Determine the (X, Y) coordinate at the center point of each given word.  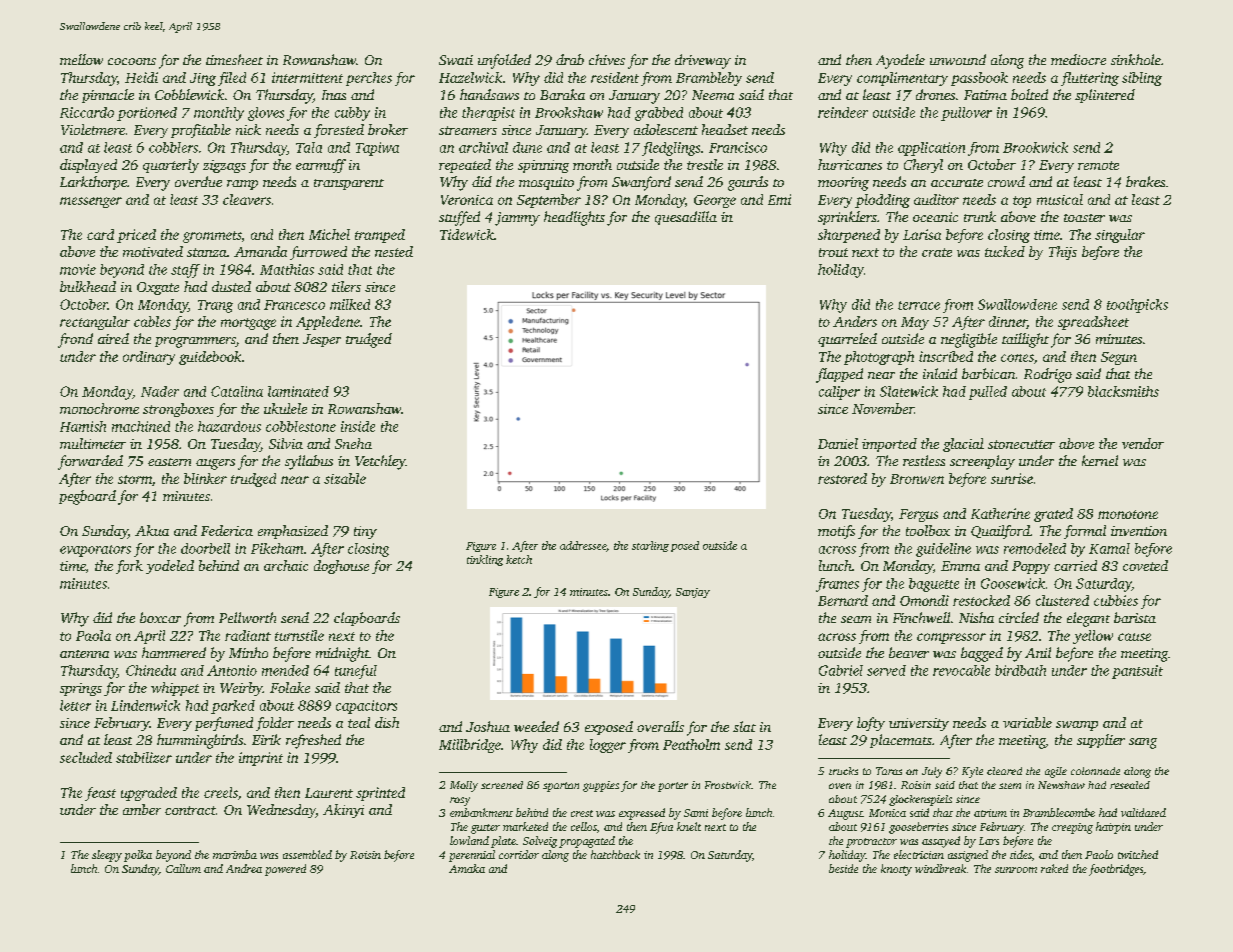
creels (221, 792)
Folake (290, 687)
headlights (574, 218)
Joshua (488, 726)
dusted (231, 286)
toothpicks (1137, 306)
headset (725, 129)
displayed (88, 166)
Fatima (985, 95)
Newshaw (1061, 785)
